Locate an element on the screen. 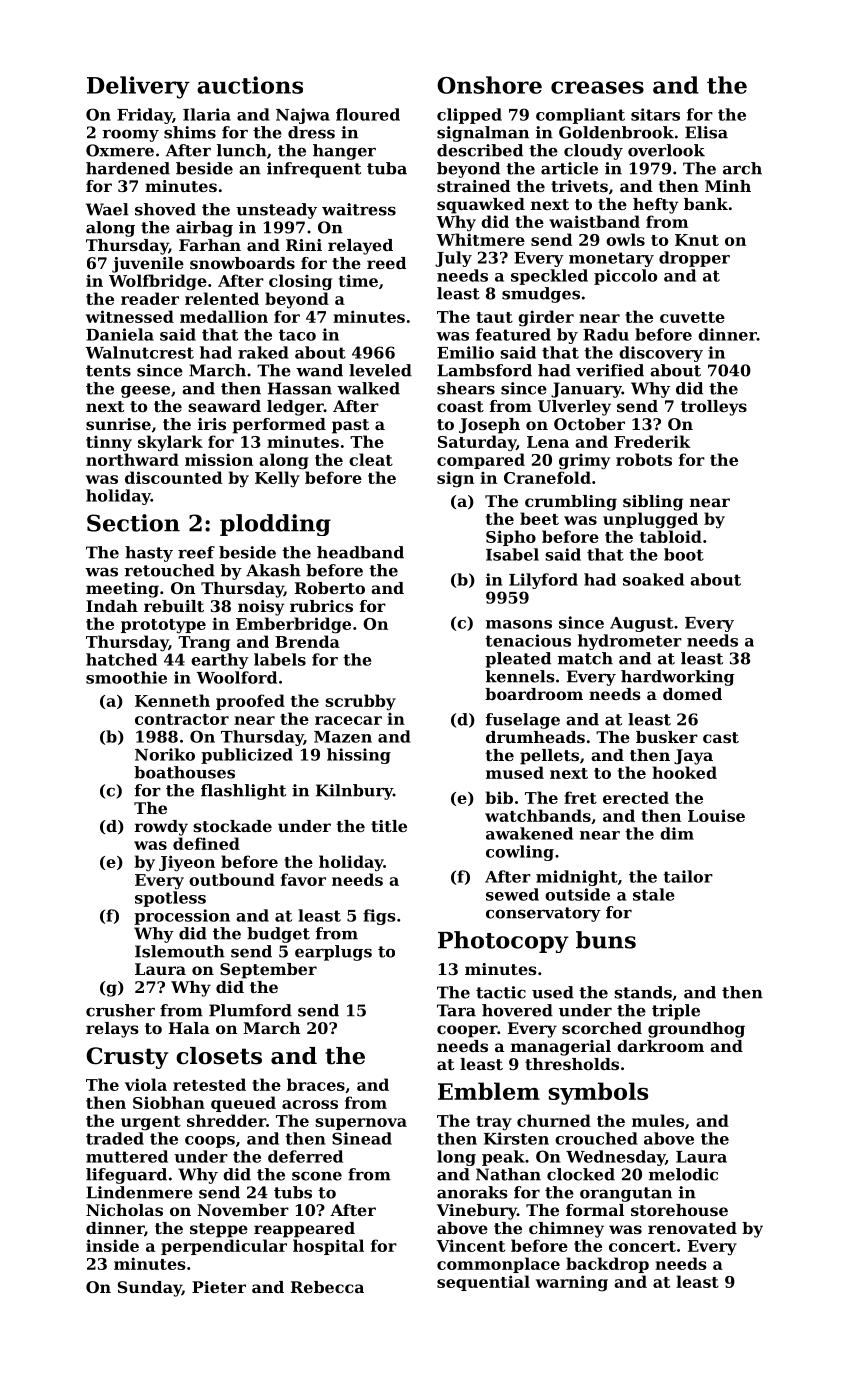  erected is located at coordinates (636, 797).
